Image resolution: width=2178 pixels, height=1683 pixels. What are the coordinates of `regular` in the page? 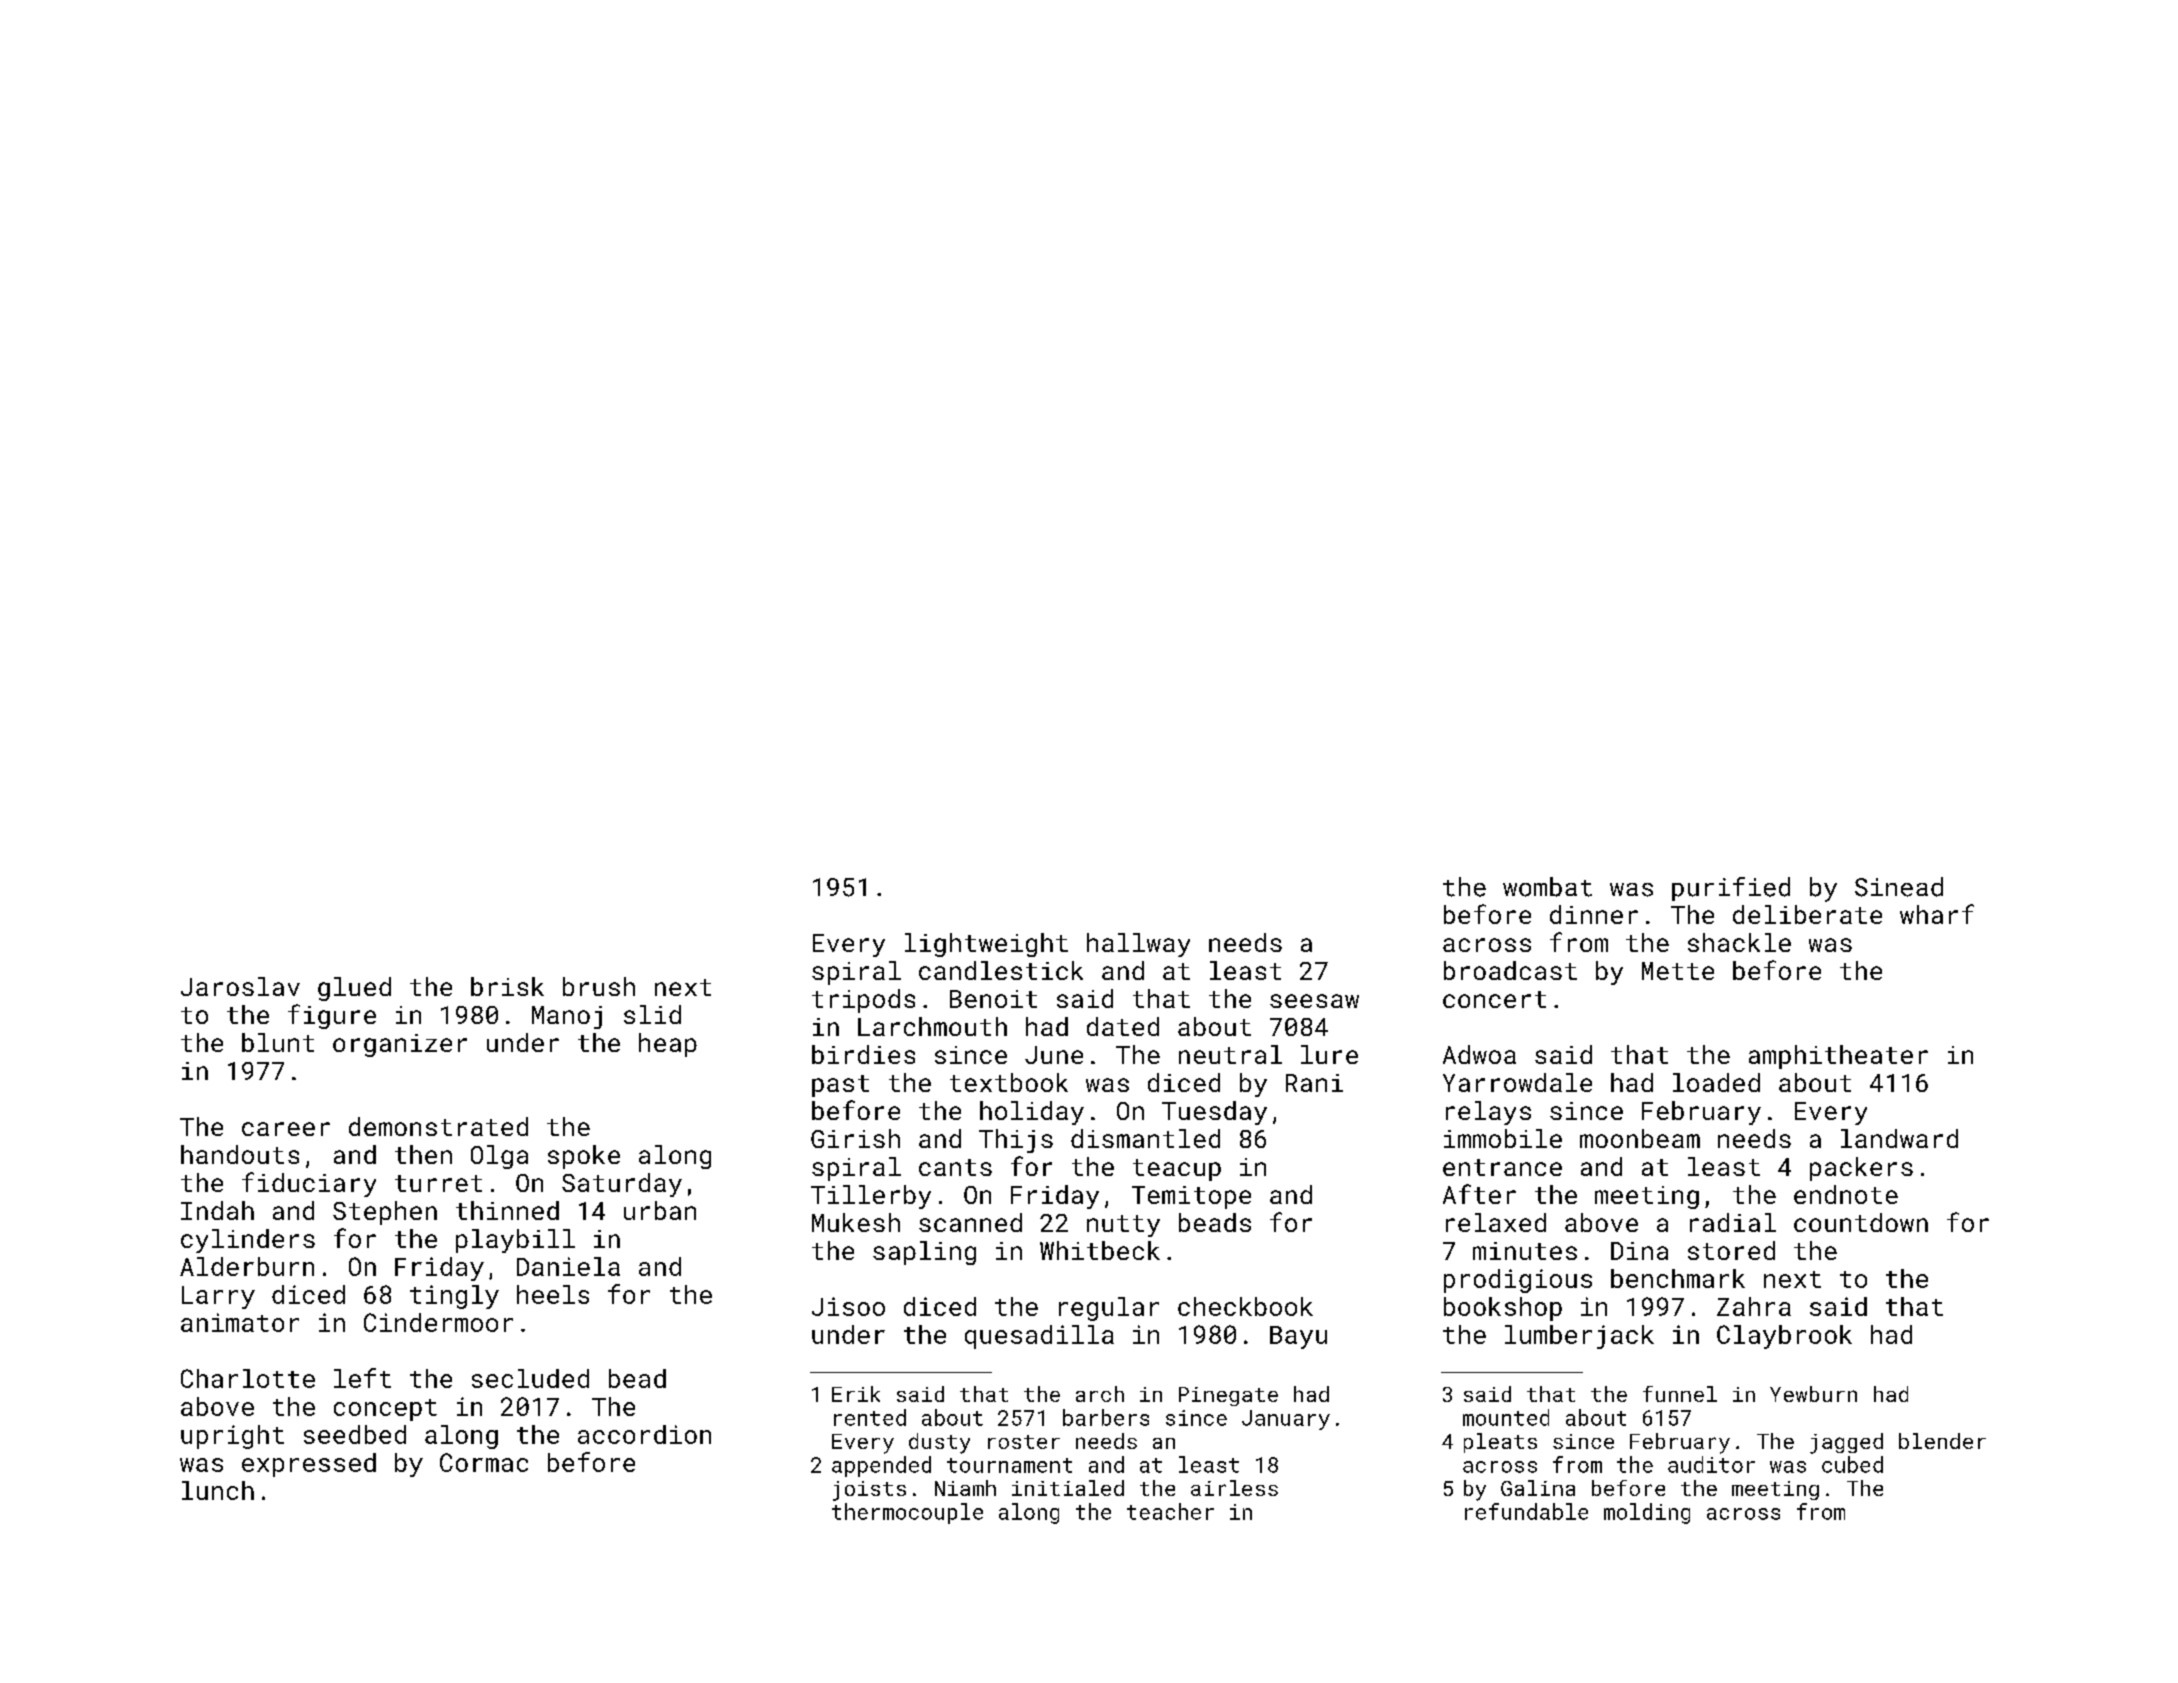 It's located at (1109, 1309).
